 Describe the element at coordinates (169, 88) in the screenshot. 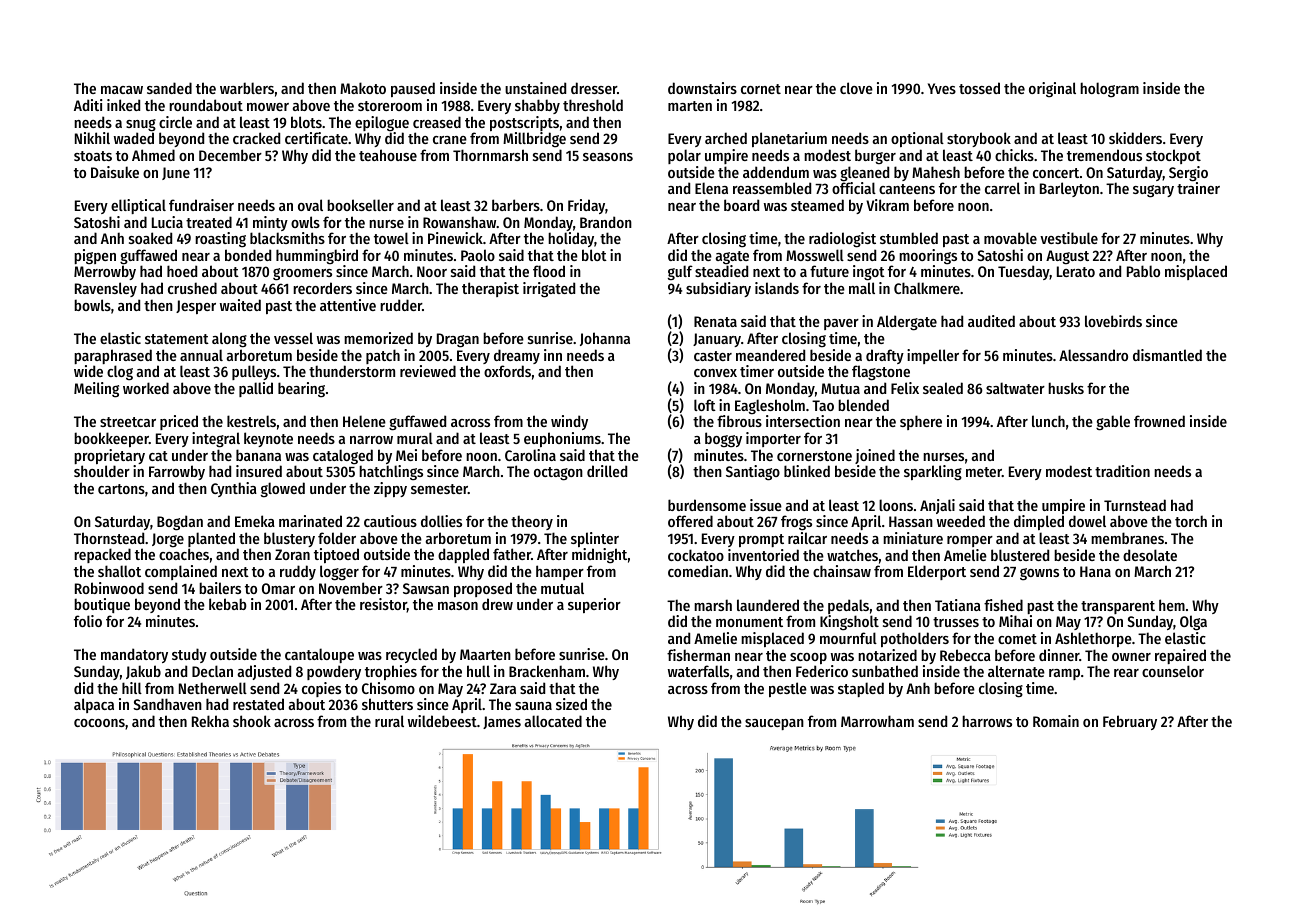

I see `sanded` at that location.
